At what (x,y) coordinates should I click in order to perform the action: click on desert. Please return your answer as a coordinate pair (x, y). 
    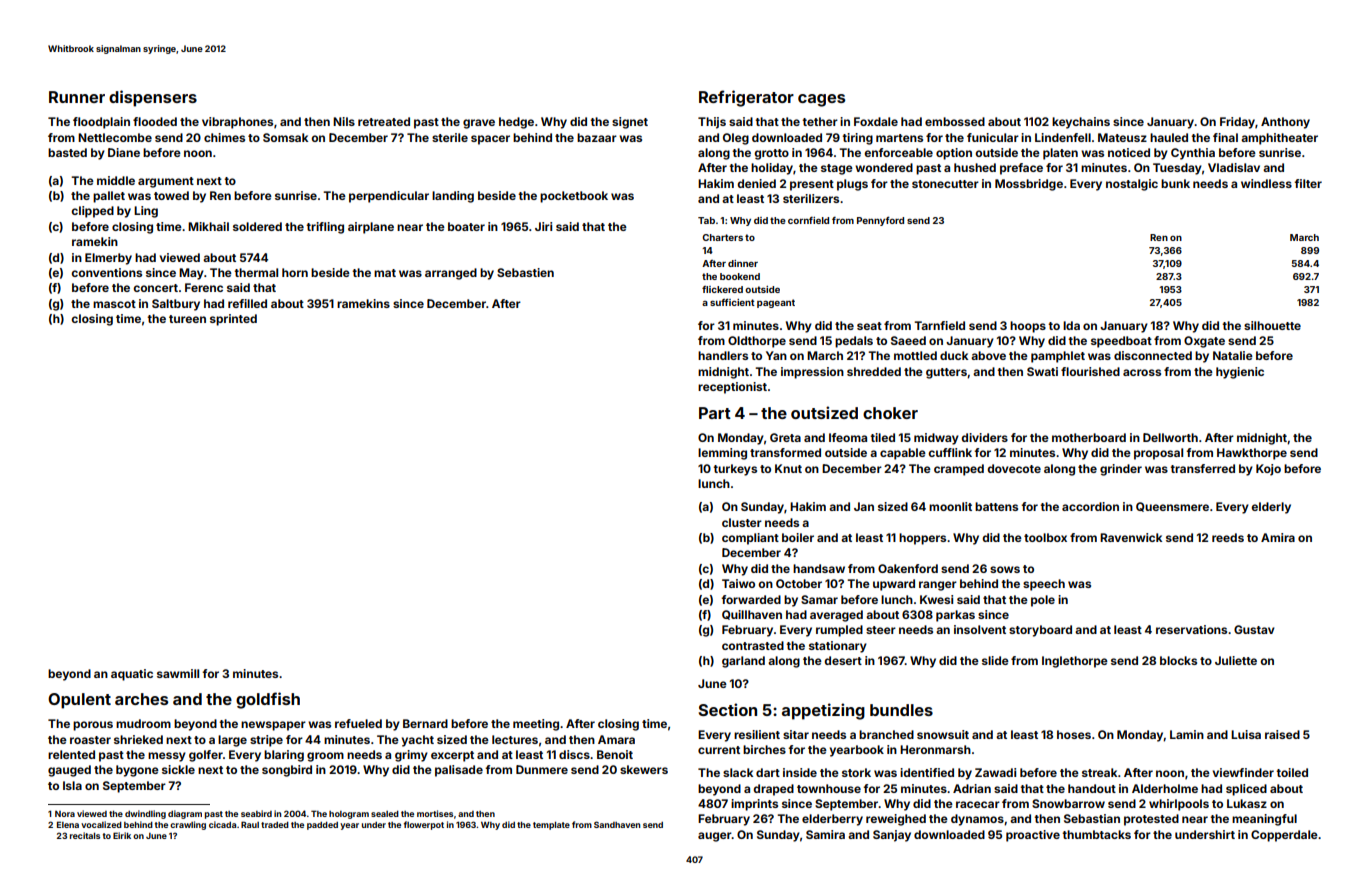
    Looking at the image, I should click on (843, 660).
